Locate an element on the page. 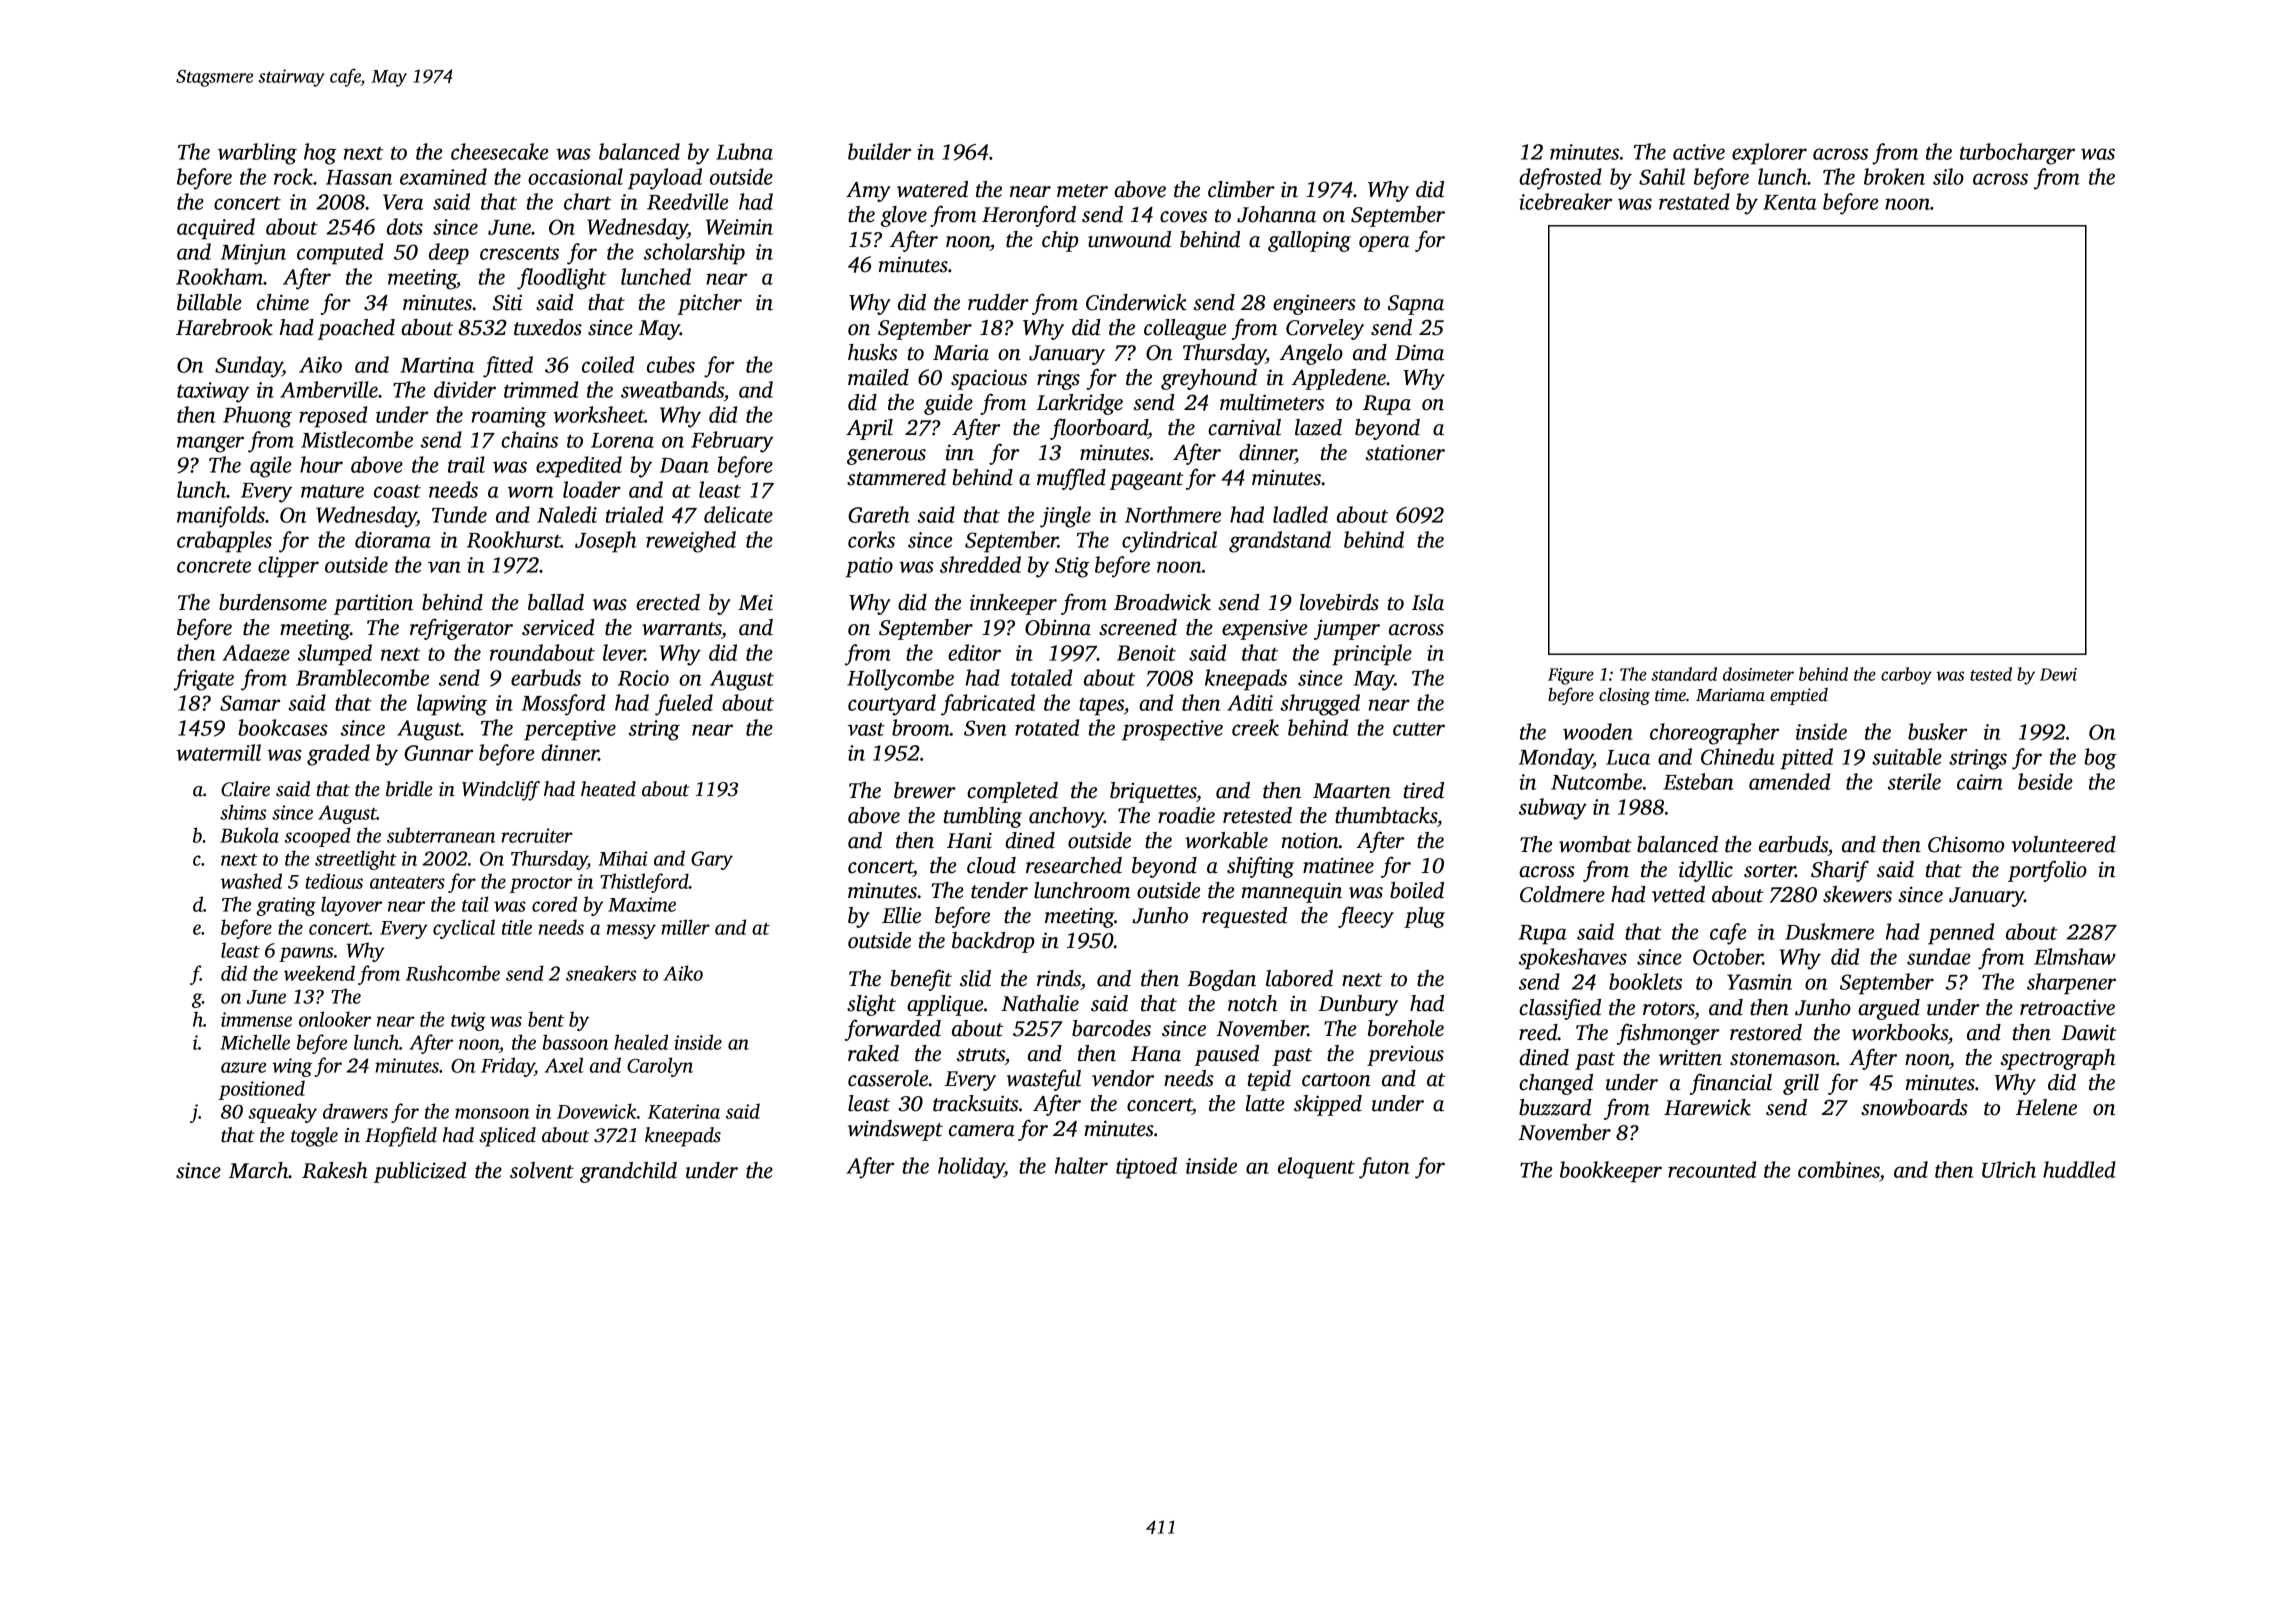 This document has width=2292, height=1620. stammered is located at coordinates (896, 477).
